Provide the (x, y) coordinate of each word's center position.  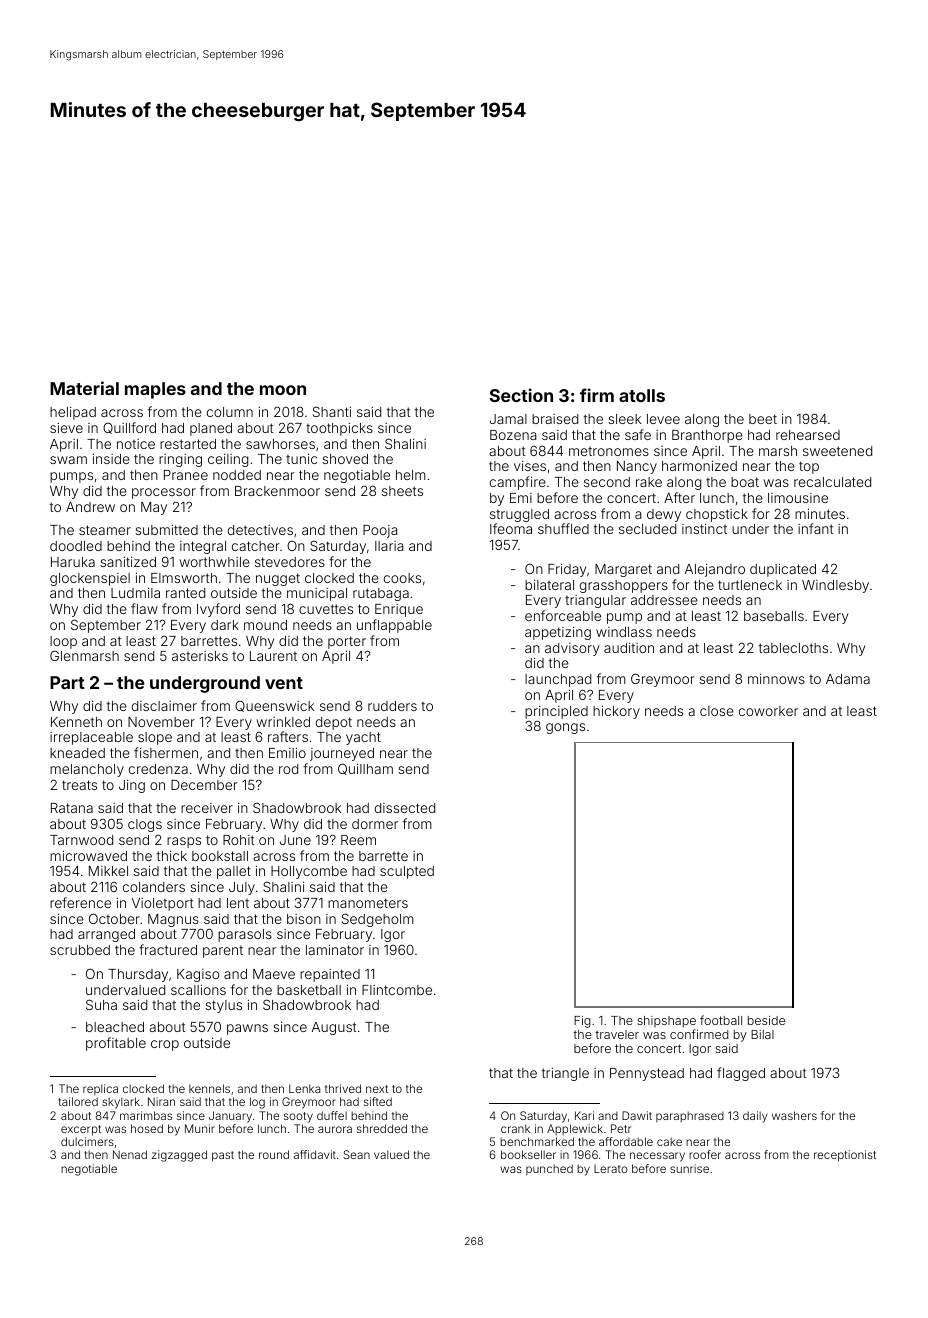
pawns (247, 1029)
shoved (345, 459)
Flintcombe (397, 990)
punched (549, 1169)
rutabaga (381, 594)
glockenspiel (90, 579)
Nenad (130, 1154)
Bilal (762, 1034)
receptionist (845, 1156)
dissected (405, 808)
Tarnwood (81, 840)
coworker (768, 711)
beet (763, 419)
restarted (188, 444)
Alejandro (715, 570)
